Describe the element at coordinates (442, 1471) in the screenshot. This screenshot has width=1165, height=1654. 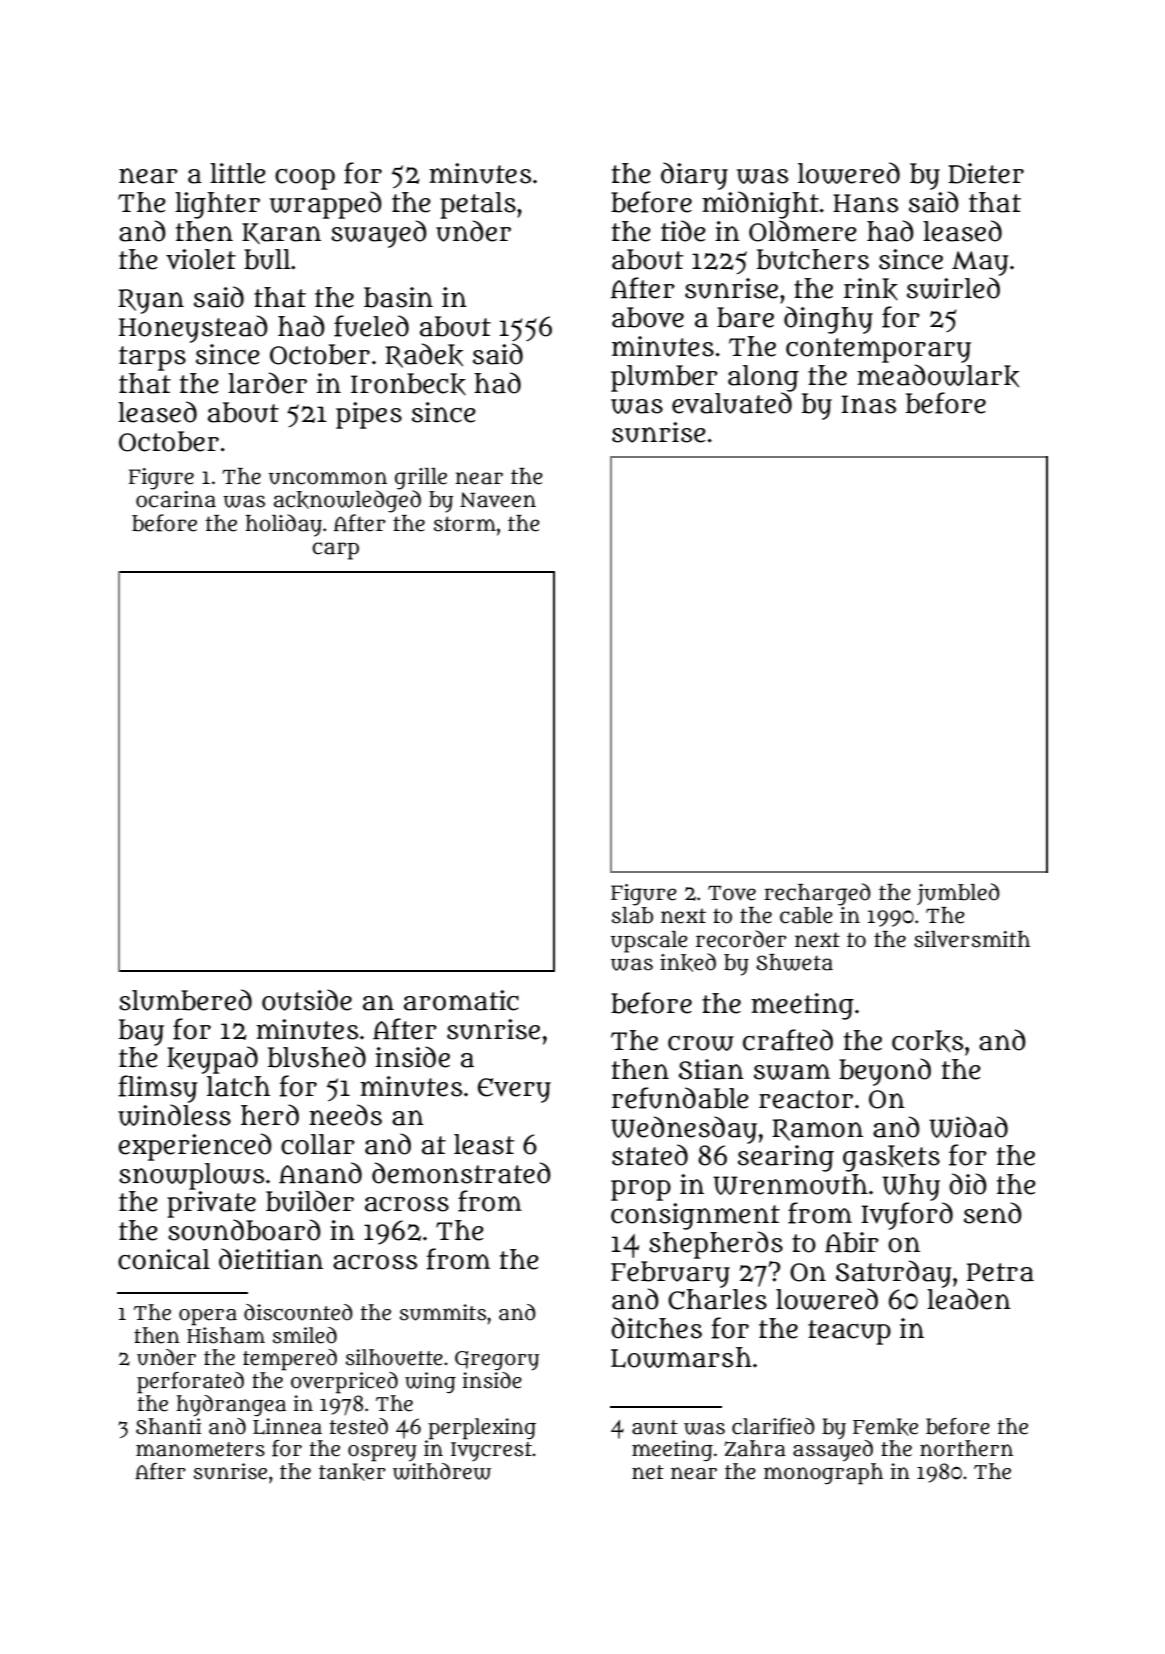
I see `withdrew` at that location.
